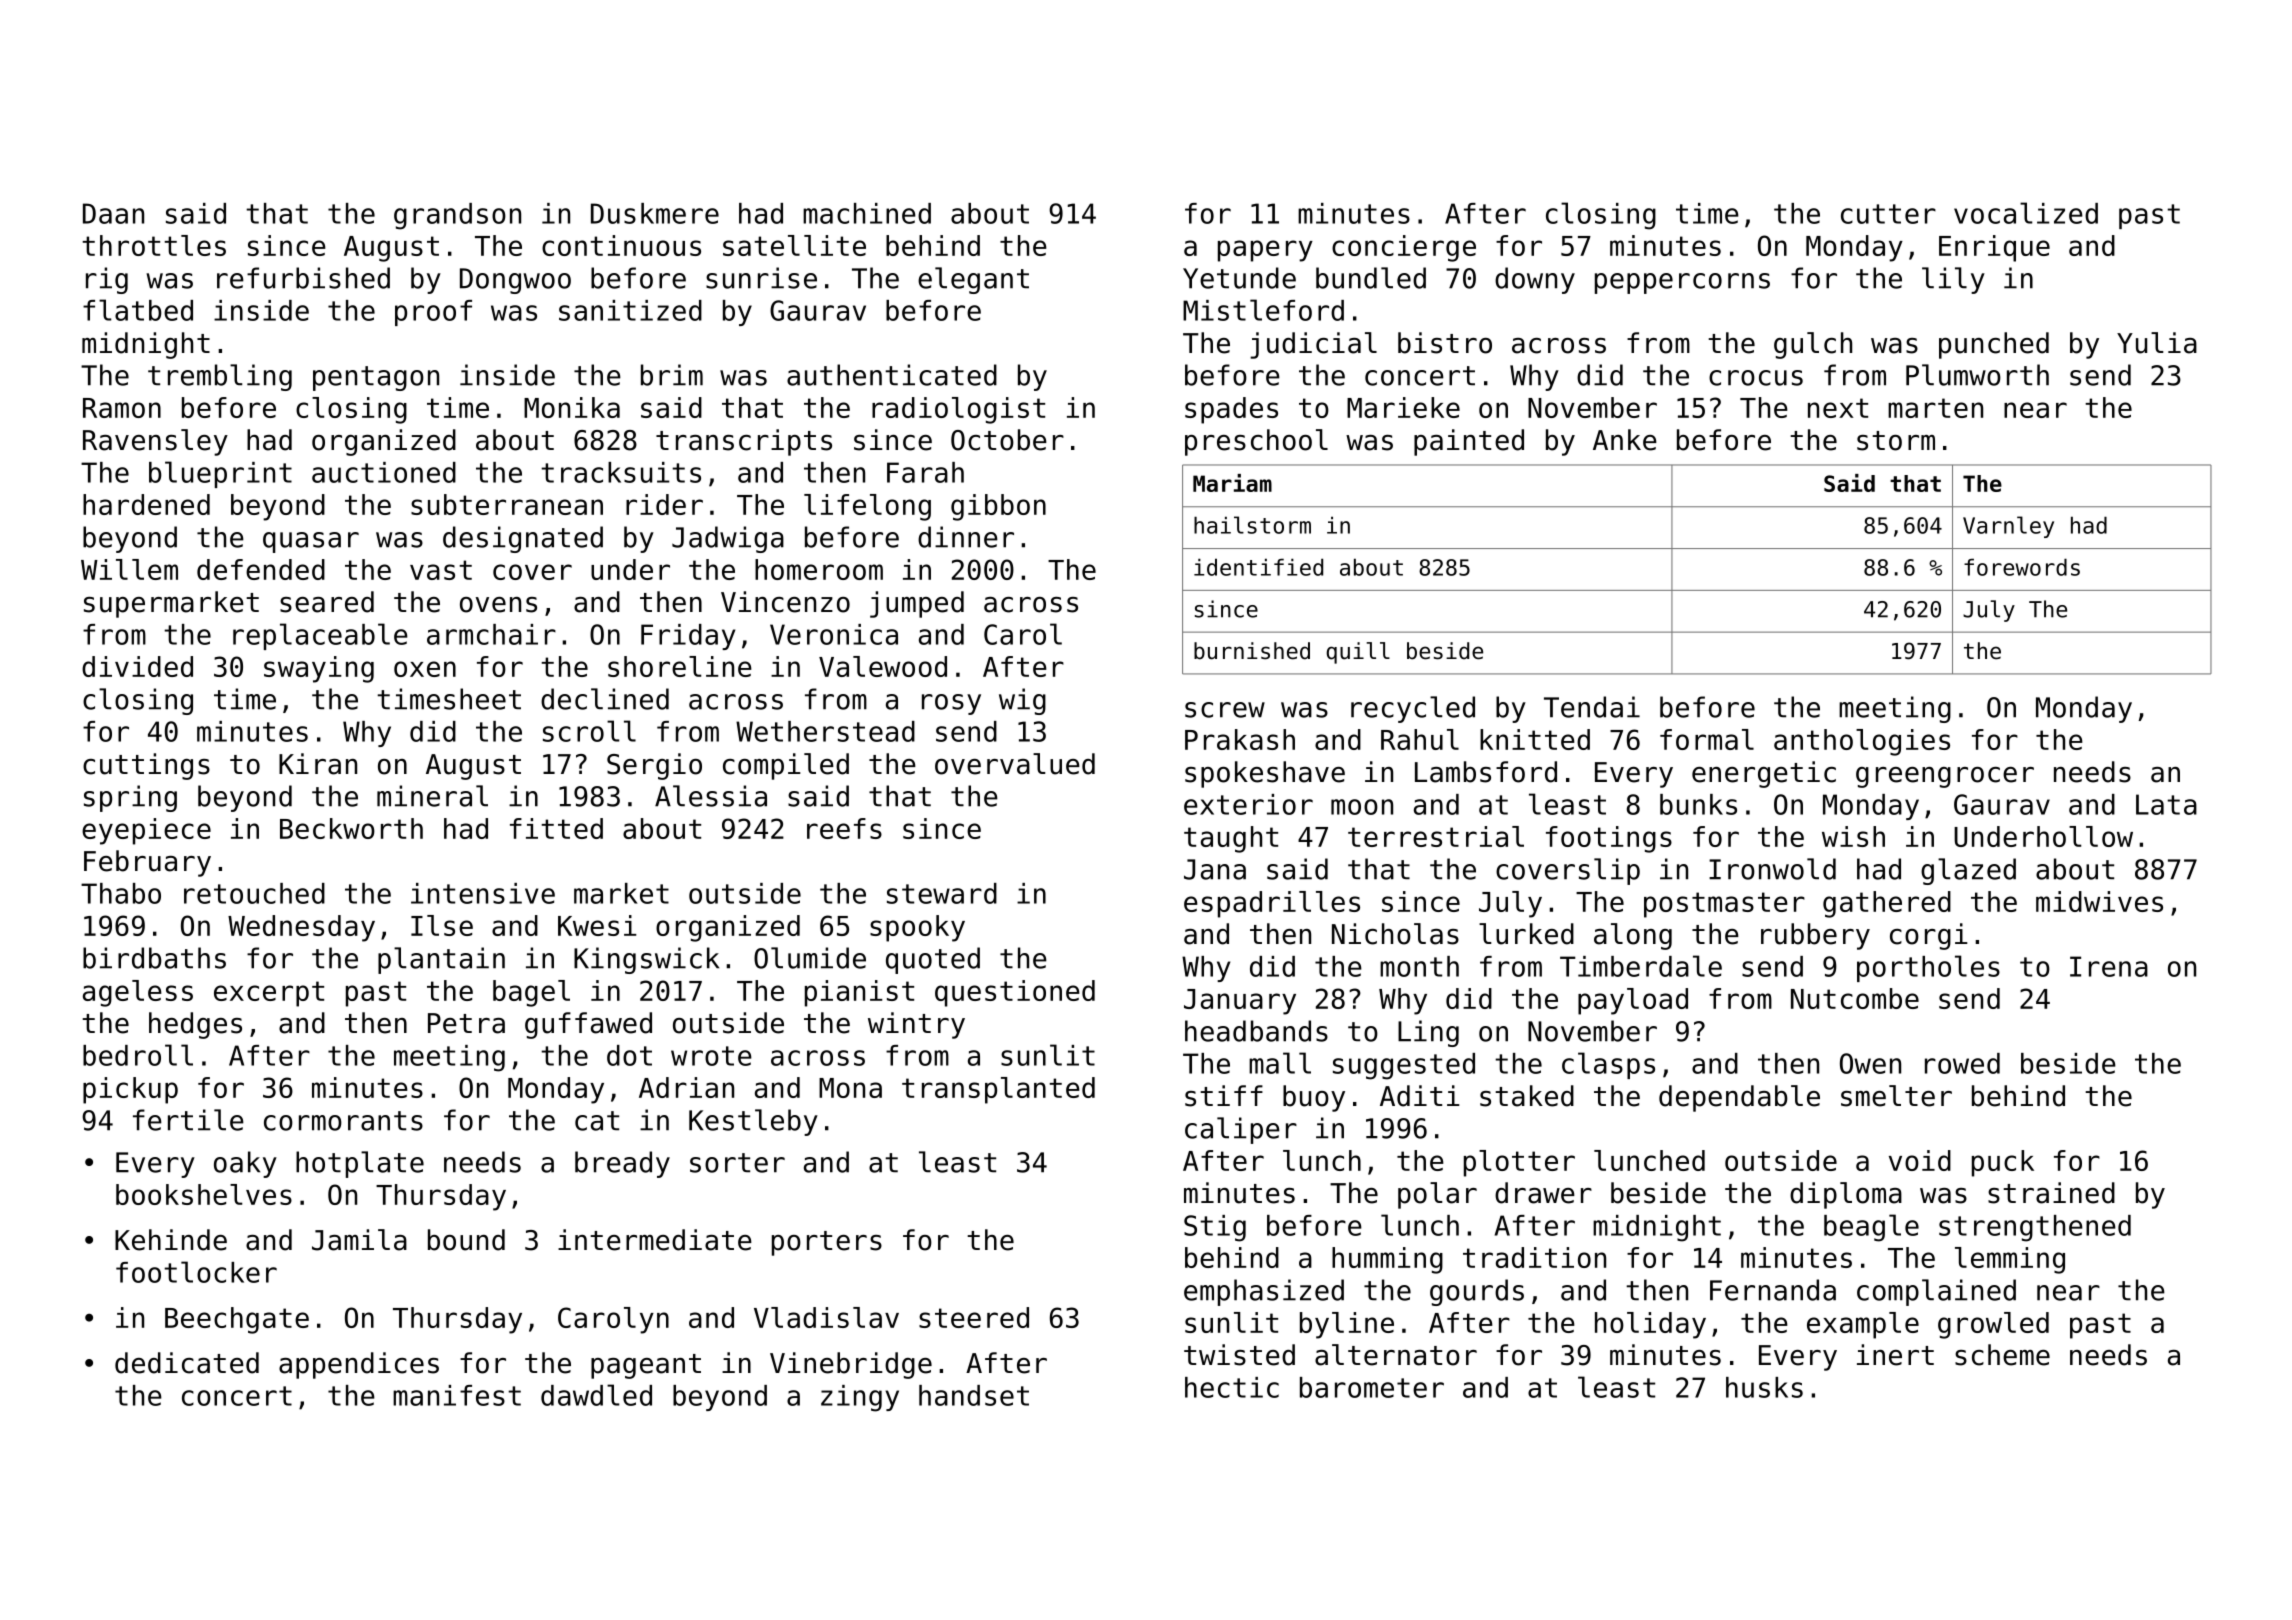 The width and height of the screenshot is (2292, 1620). What do you see at coordinates (1625, 440) in the screenshot?
I see `Anke` at bounding box center [1625, 440].
